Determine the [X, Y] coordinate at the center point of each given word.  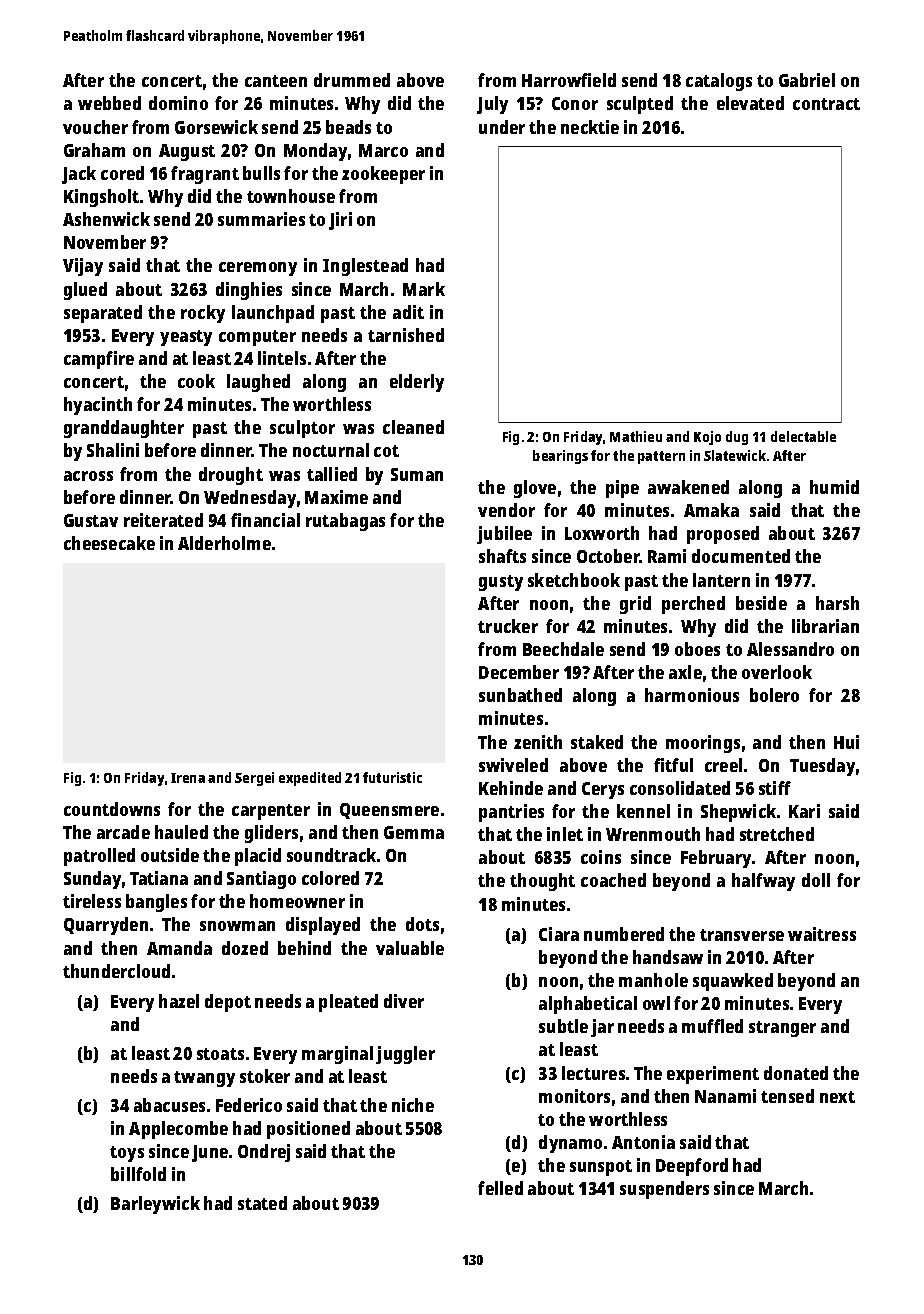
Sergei [254, 779]
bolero [774, 695]
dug [737, 438]
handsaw [668, 957]
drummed [352, 80]
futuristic [392, 777]
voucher [95, 127]
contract [826, 104]
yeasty [186, 338]
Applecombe [178, 1130]
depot [228, 1003]
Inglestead [365, 267]
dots [422, 924]
